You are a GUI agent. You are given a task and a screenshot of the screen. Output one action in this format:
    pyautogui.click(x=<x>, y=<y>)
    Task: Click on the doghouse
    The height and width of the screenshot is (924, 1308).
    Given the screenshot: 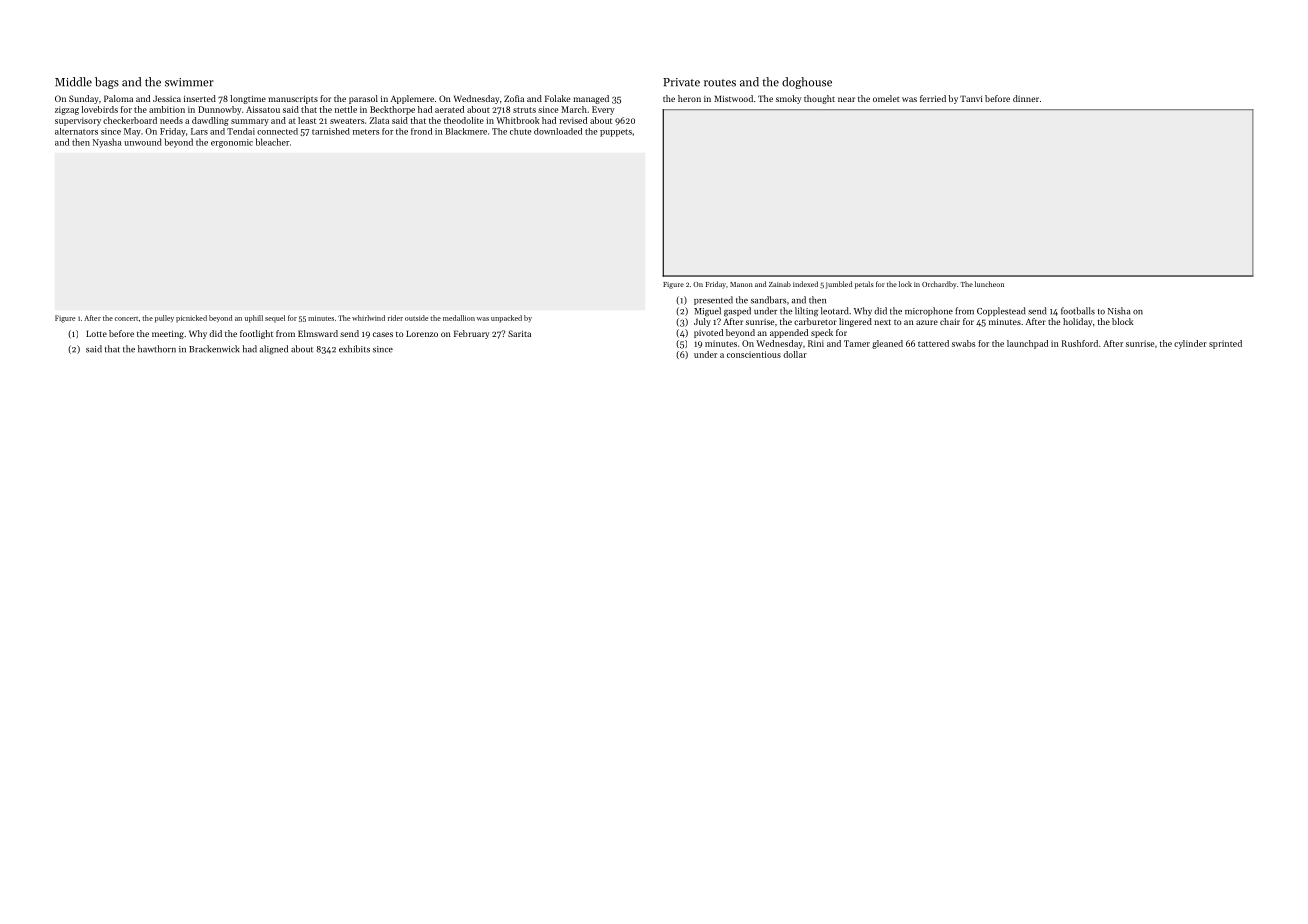 What is the action you would take?
    pyautogui.click(x=807, y=83)
